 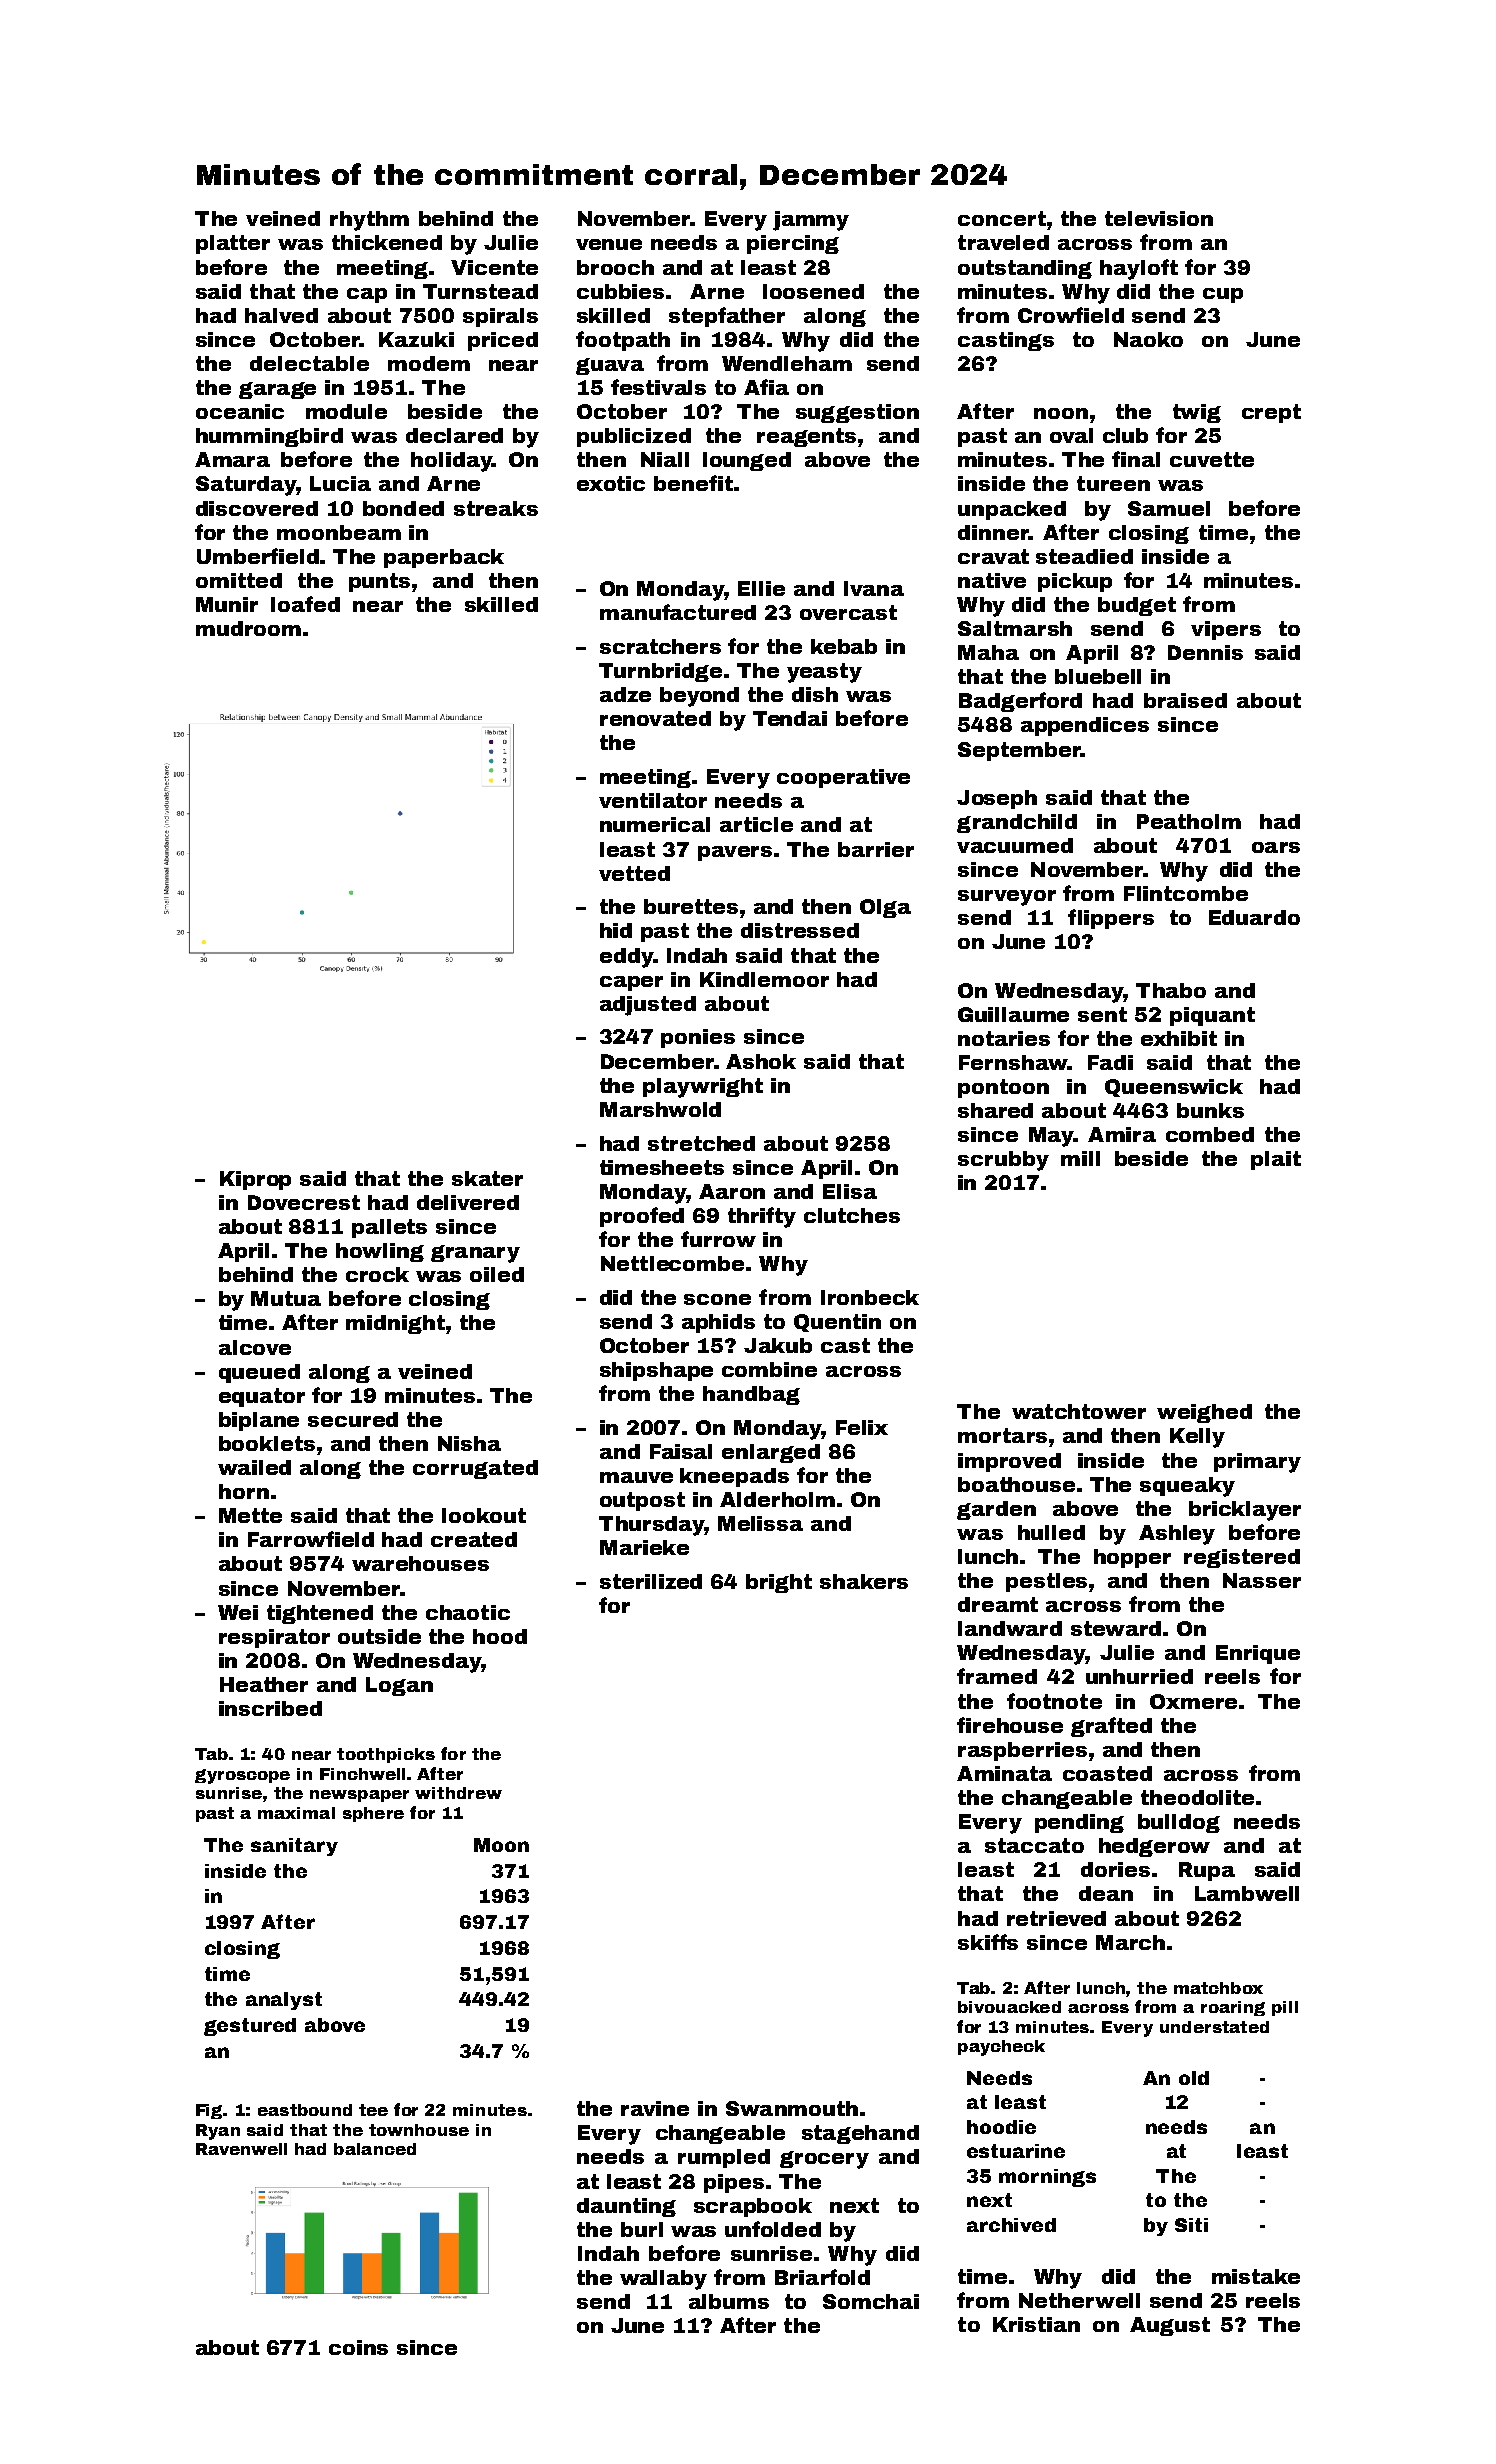 I want to click on venue, so click(x=609, y=244).
